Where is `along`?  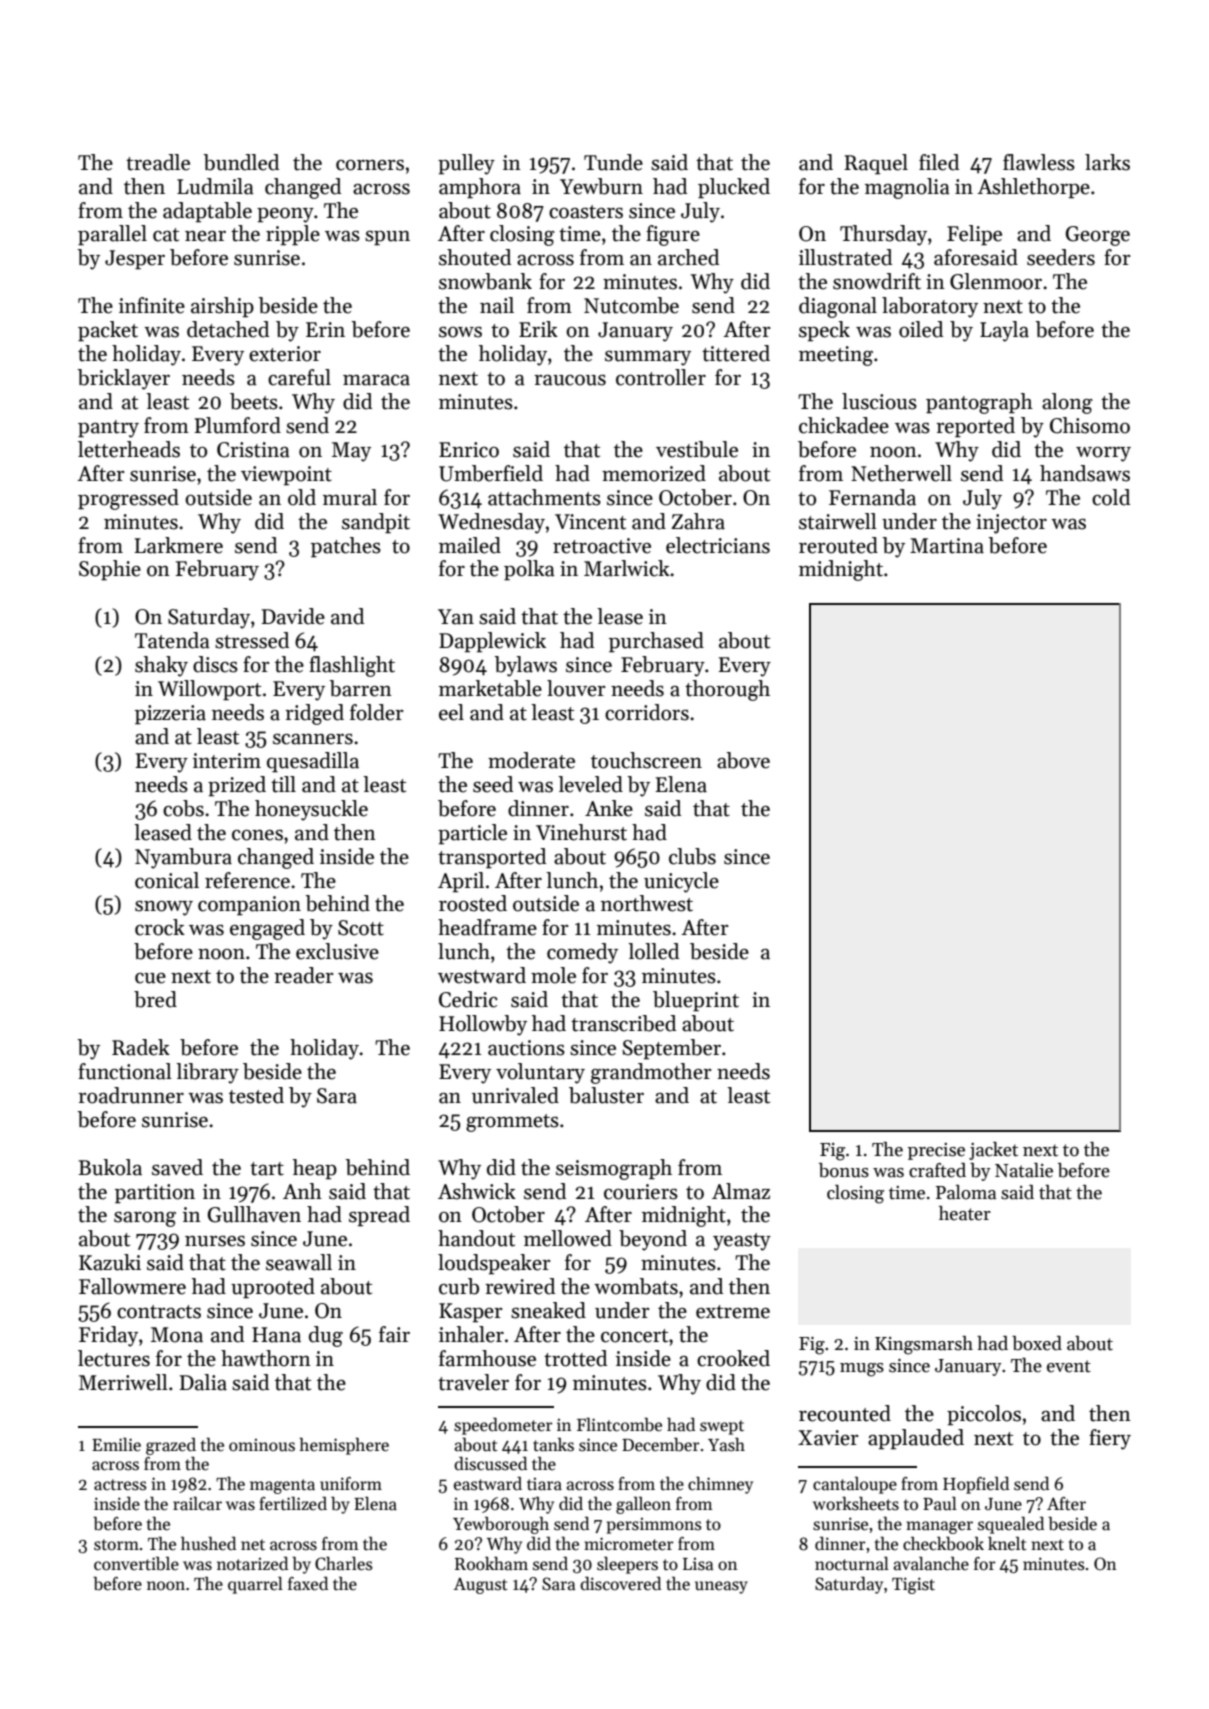 along is located at coordinates (1067, 403).
